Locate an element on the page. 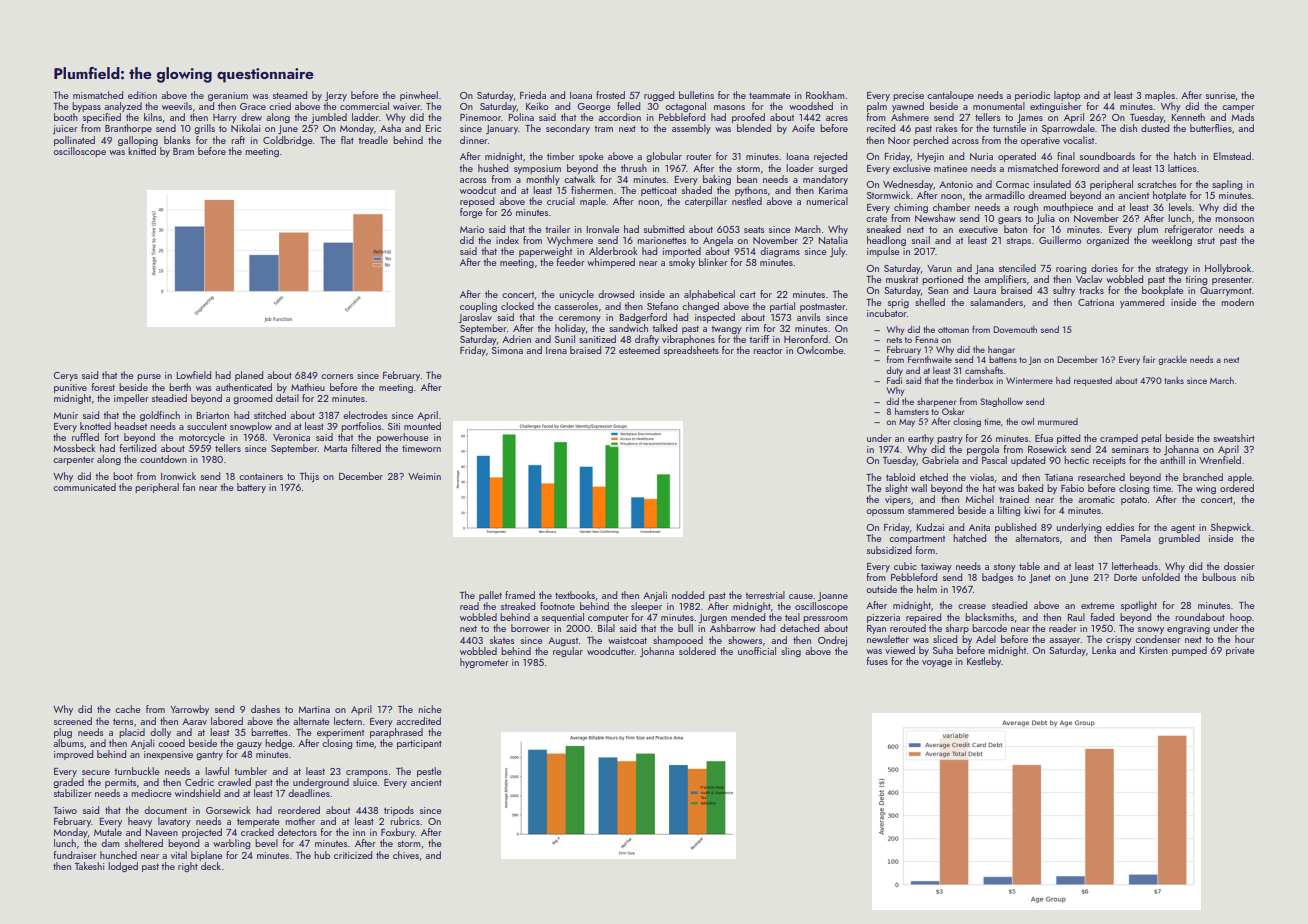  sleeper is located at coordinates (646, 607).
